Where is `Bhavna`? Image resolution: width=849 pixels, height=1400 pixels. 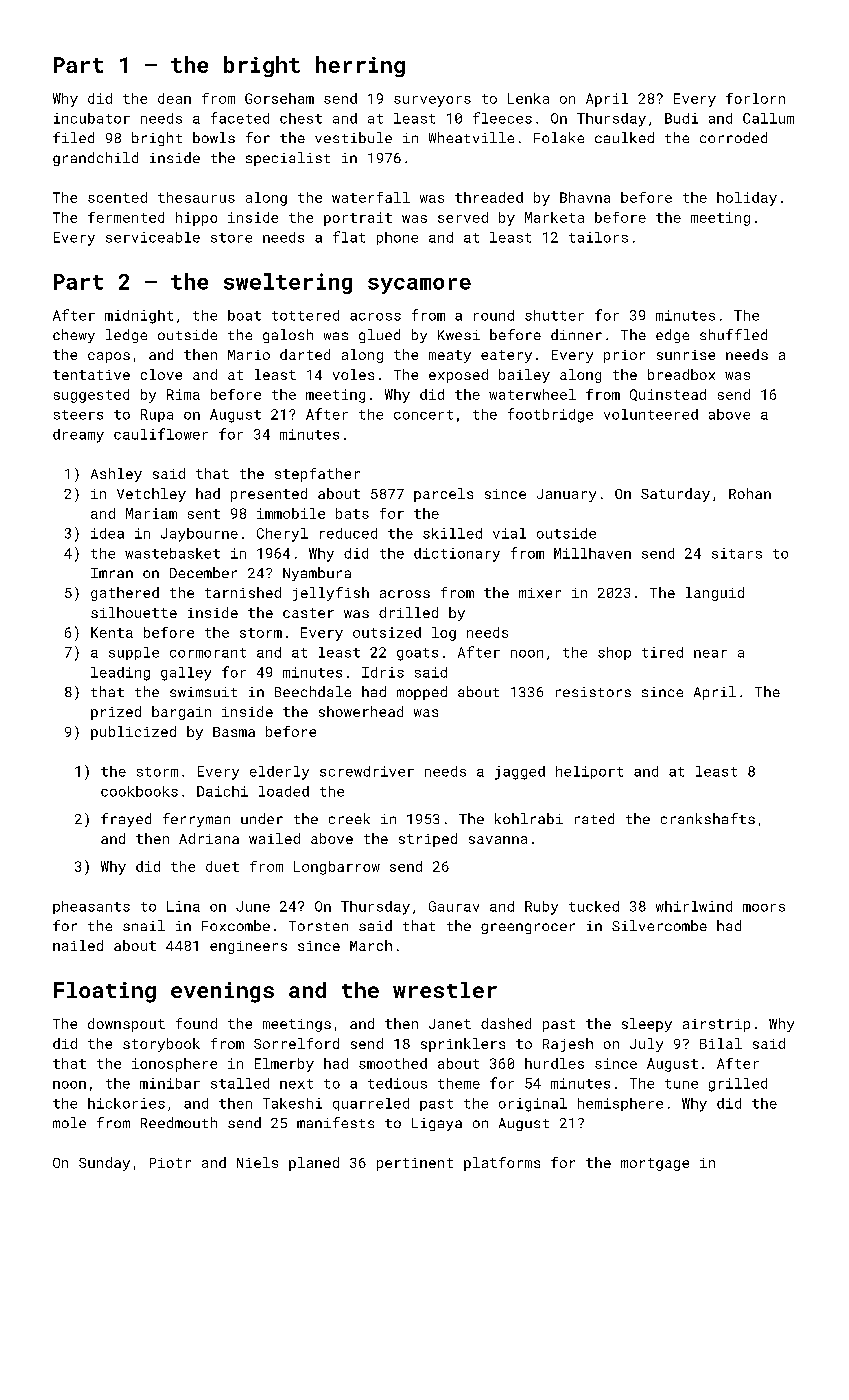 Bhavna is located at coordinates (585, 197).
